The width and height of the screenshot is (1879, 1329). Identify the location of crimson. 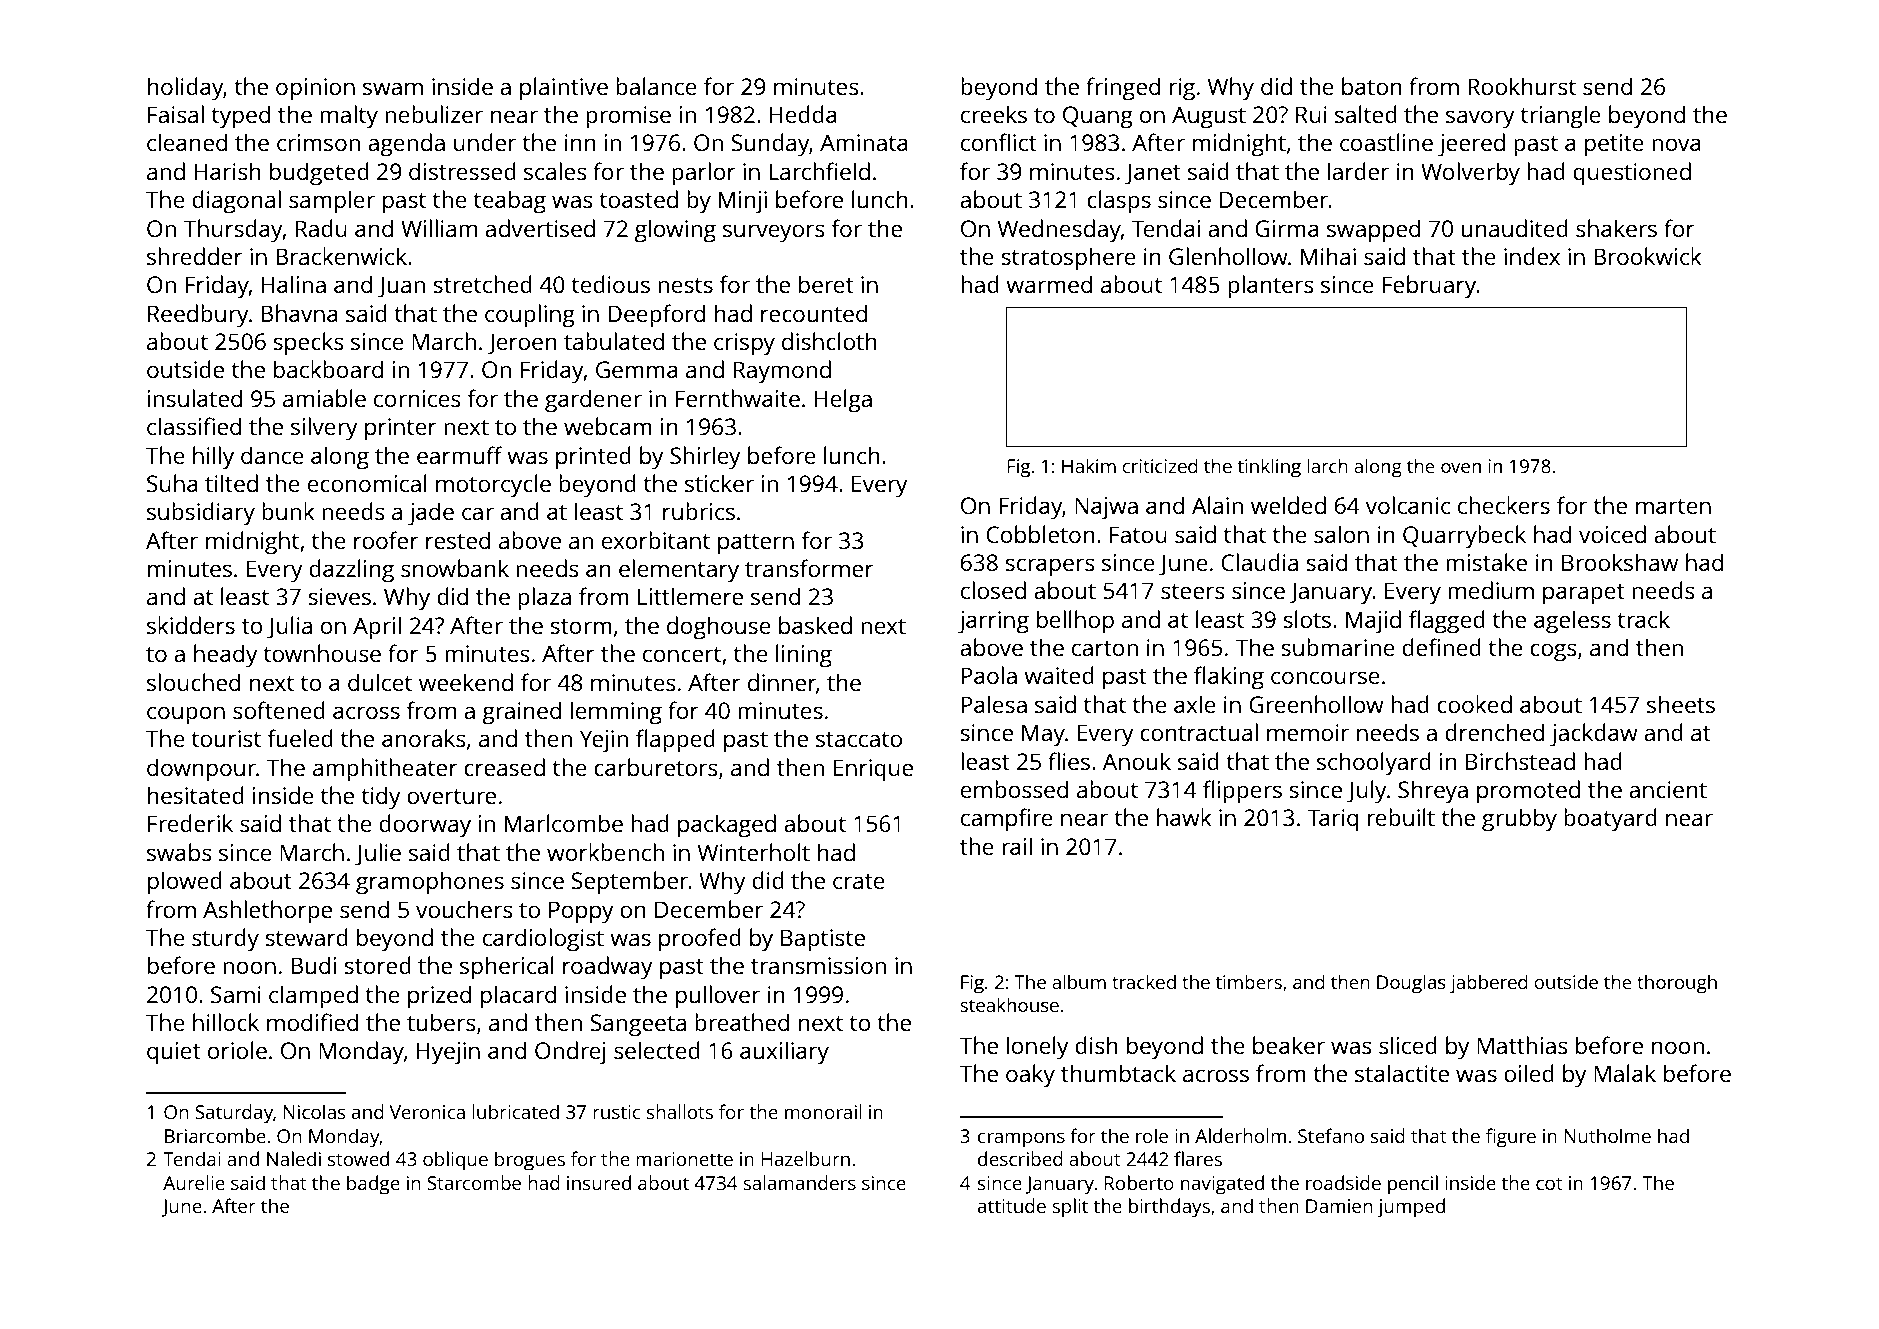
(318, 142).
